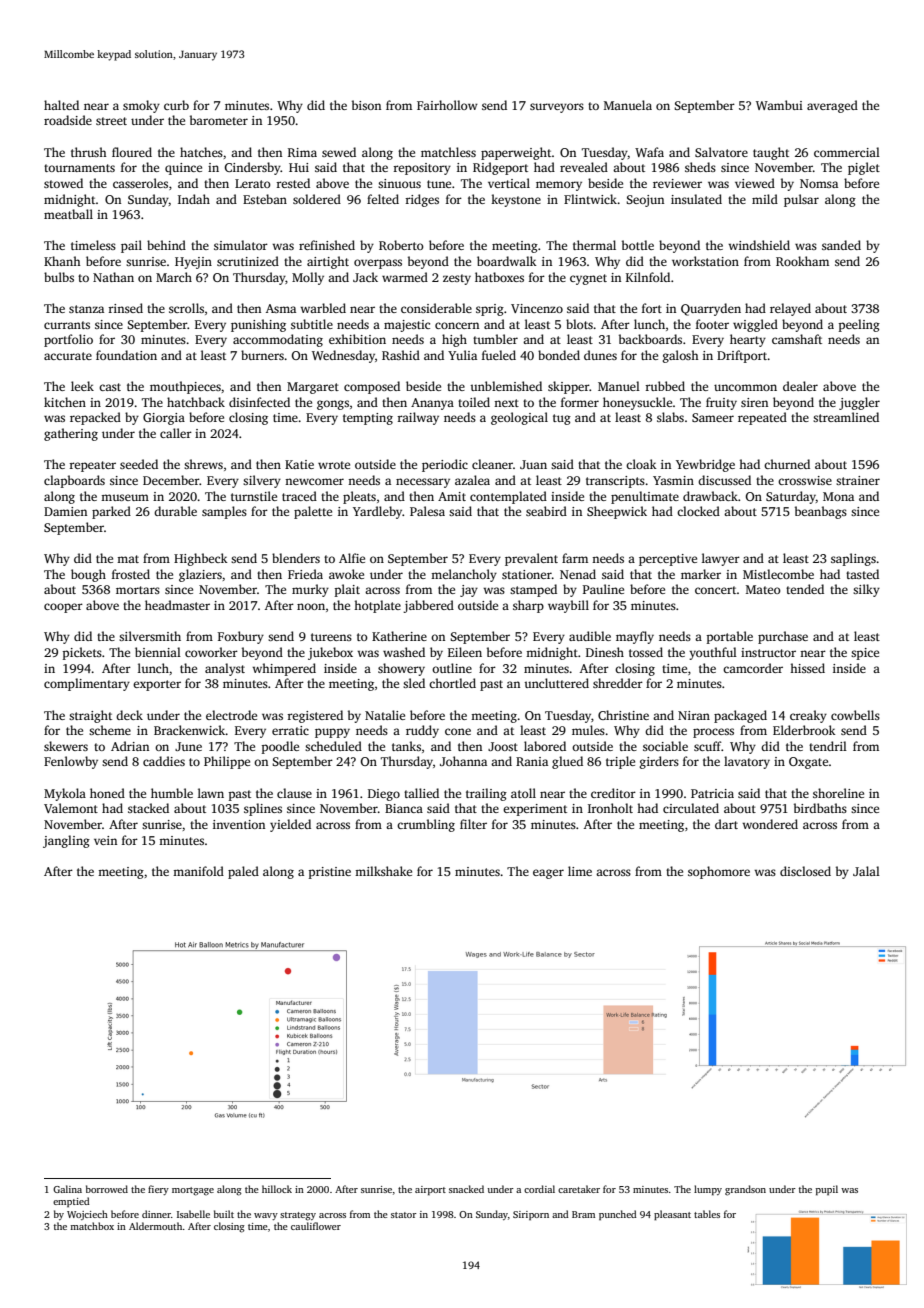 This page has height=1308, width=924. I want to click on Foxbury, so click(241, 637).
